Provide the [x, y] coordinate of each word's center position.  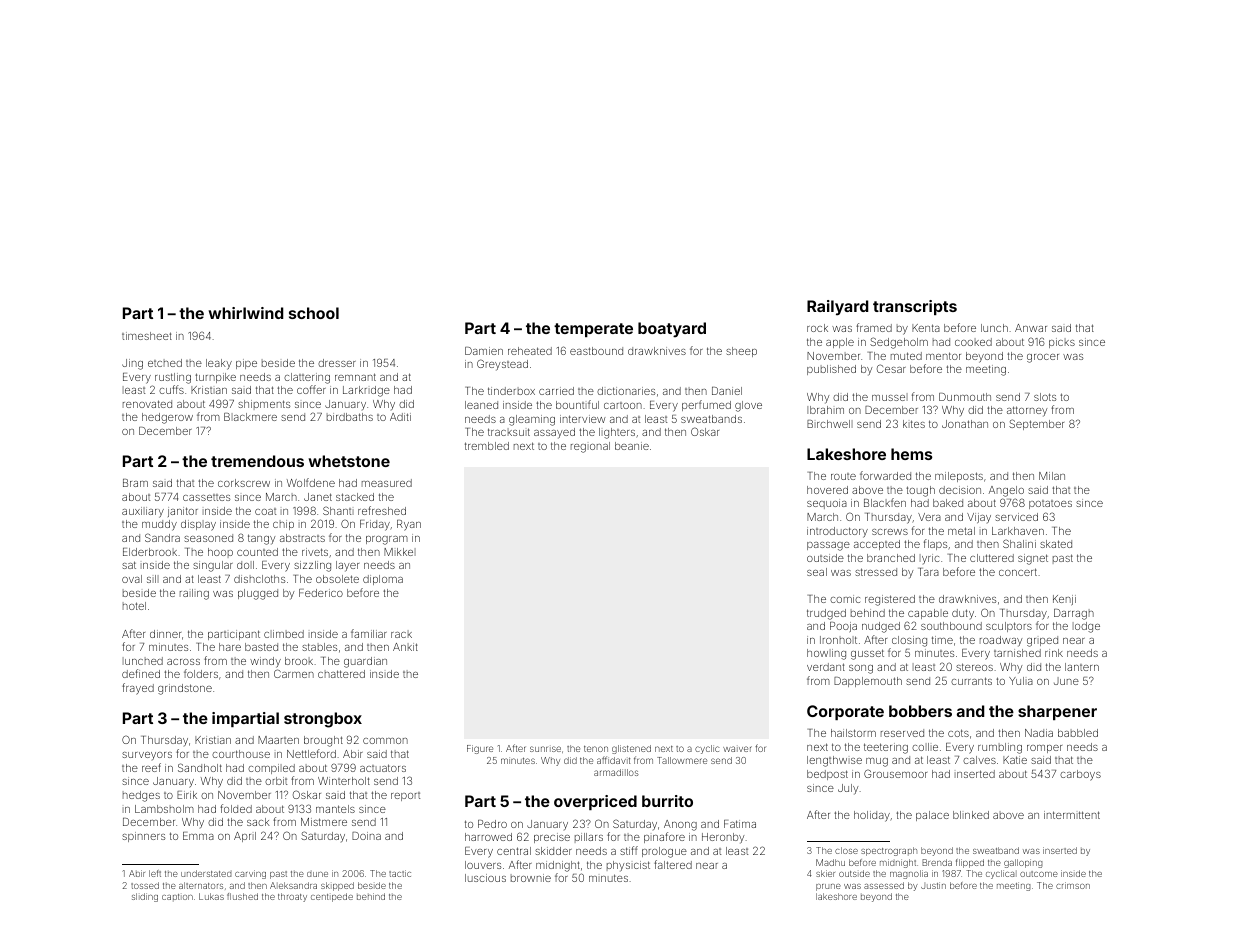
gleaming [532, 420]
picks [1062, 343]
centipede [332, 897]
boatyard [672, 330]
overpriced [595, 802]
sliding [145, 897]
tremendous [257, 461]
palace [932, 816]
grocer [1043, 358]
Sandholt [200, 767]
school [314, 313]
